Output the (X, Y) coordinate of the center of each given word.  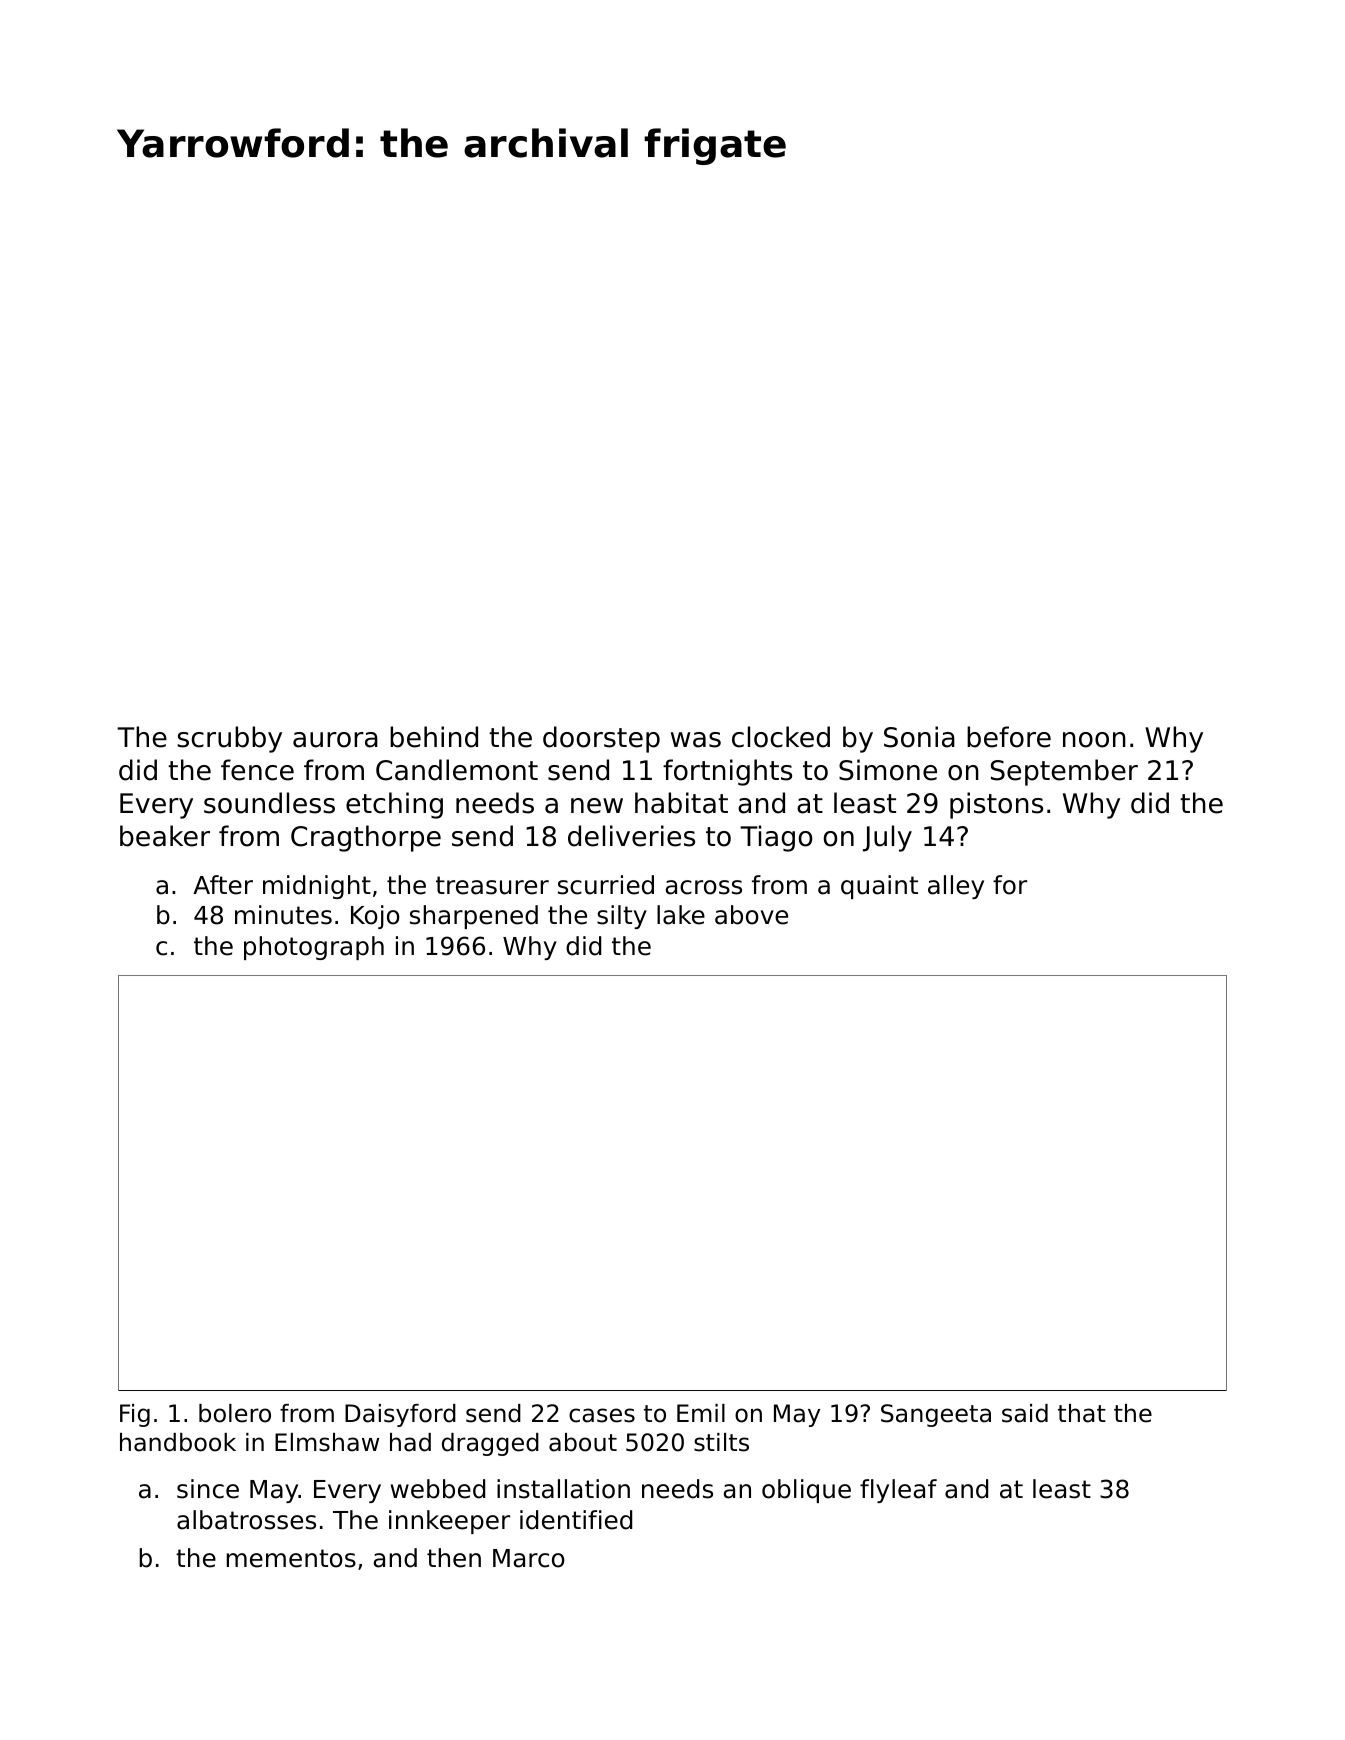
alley (956, 887)
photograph (314, 948)
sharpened (474, 917)
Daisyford (400, 1415)
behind (434, 737)
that (1082, 1413)
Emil (701, 1413)
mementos (291, 1558)
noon (1094, 740)
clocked (781, 737)
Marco (529, 1558)
